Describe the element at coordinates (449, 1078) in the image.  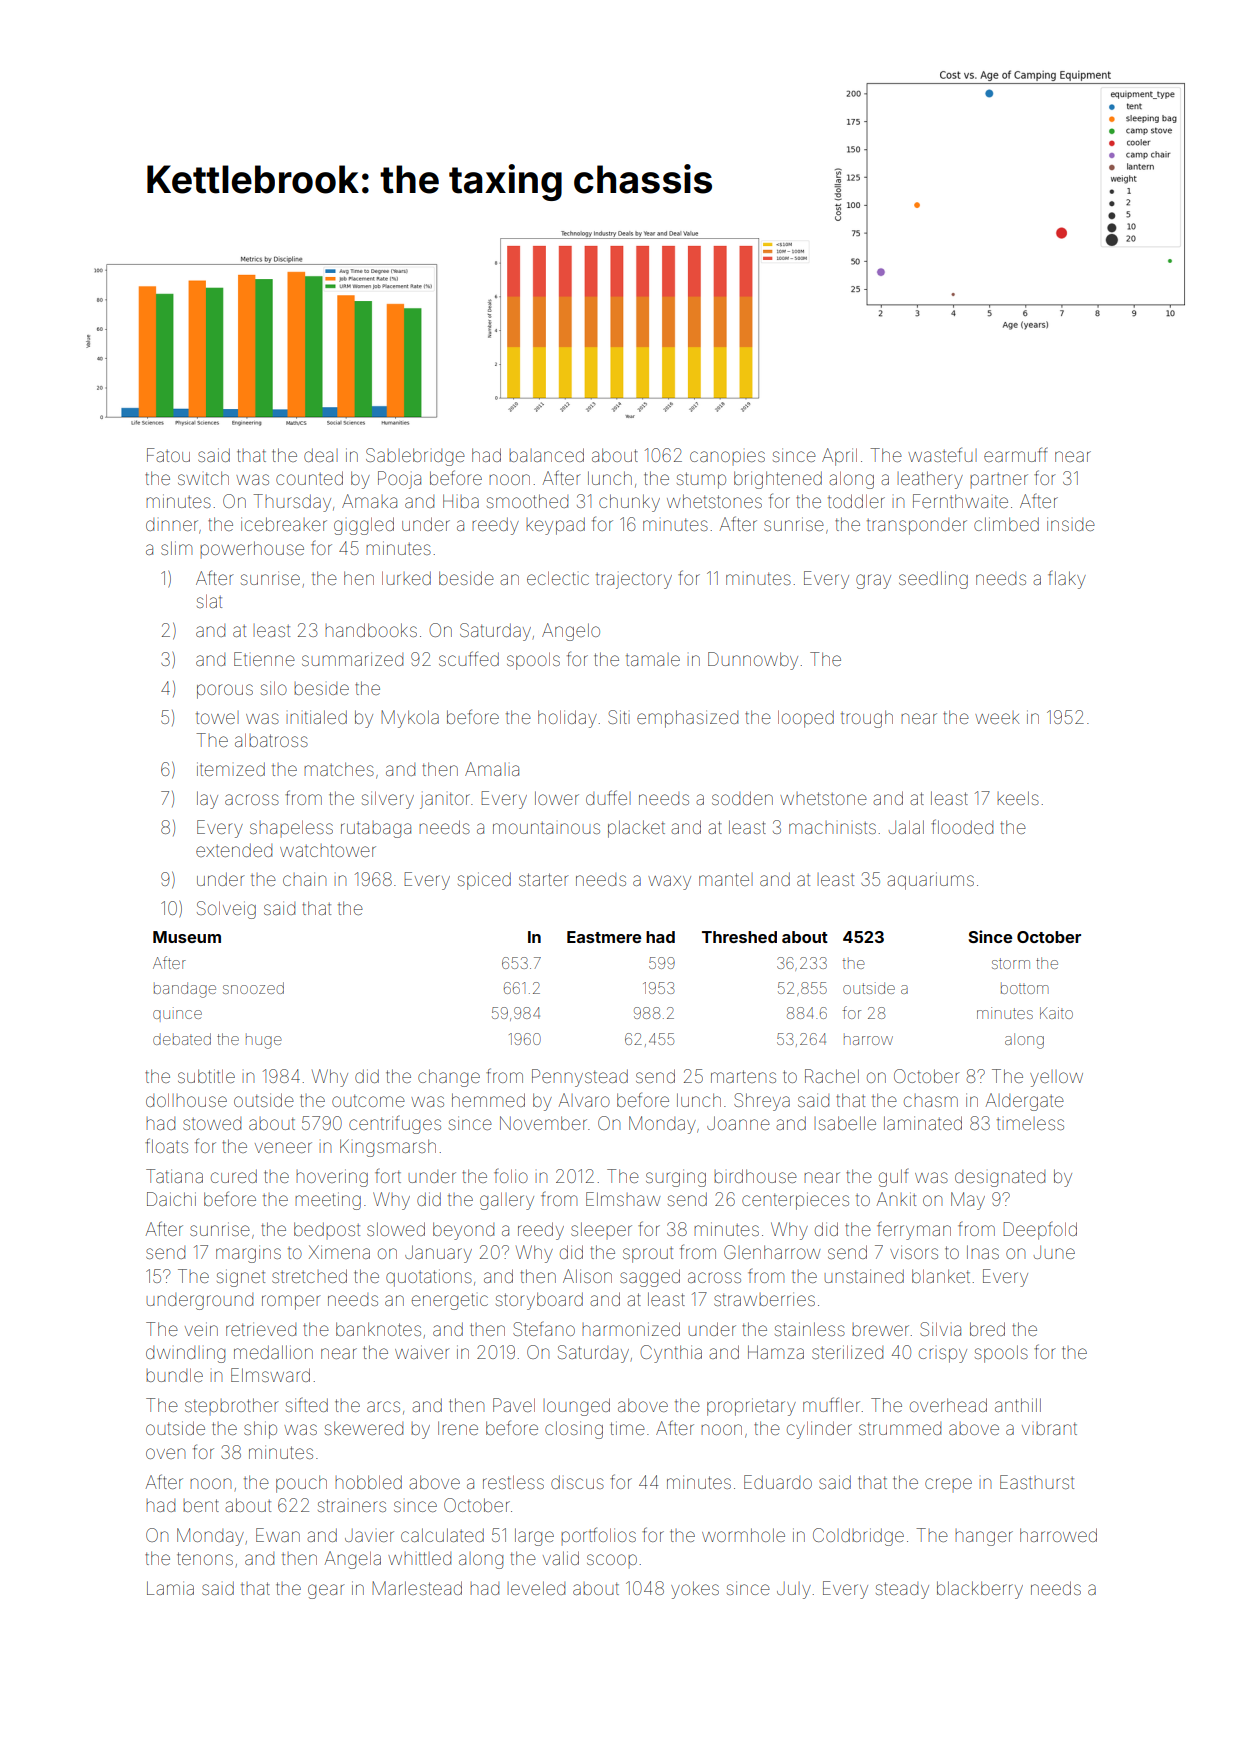
I see `change` at that location.
